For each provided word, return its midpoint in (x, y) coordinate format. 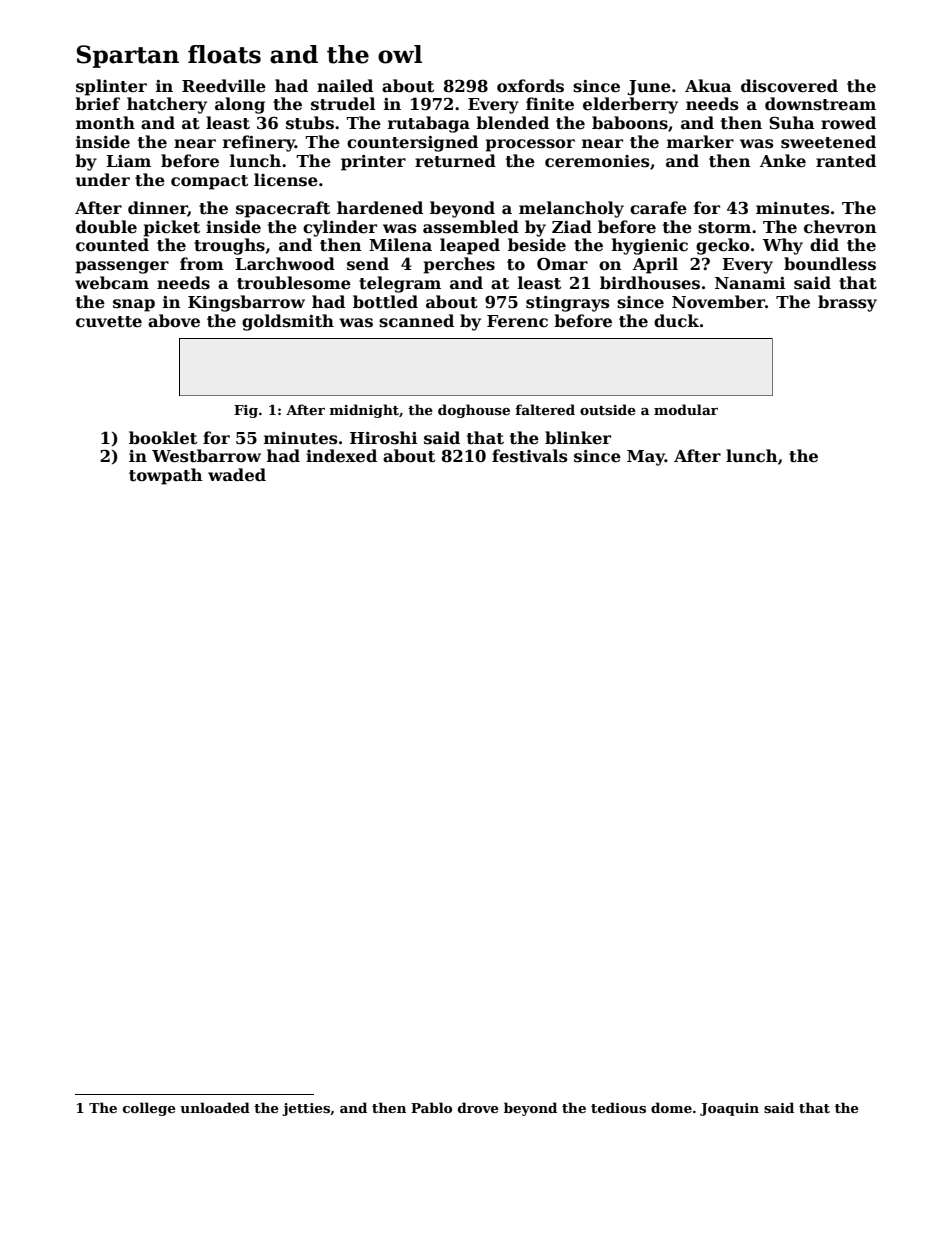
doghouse (474, 411)
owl (400, 54)
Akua (708, 85)
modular (686, 409)
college (149, 1109)
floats (224, 54)
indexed (341, 456)
